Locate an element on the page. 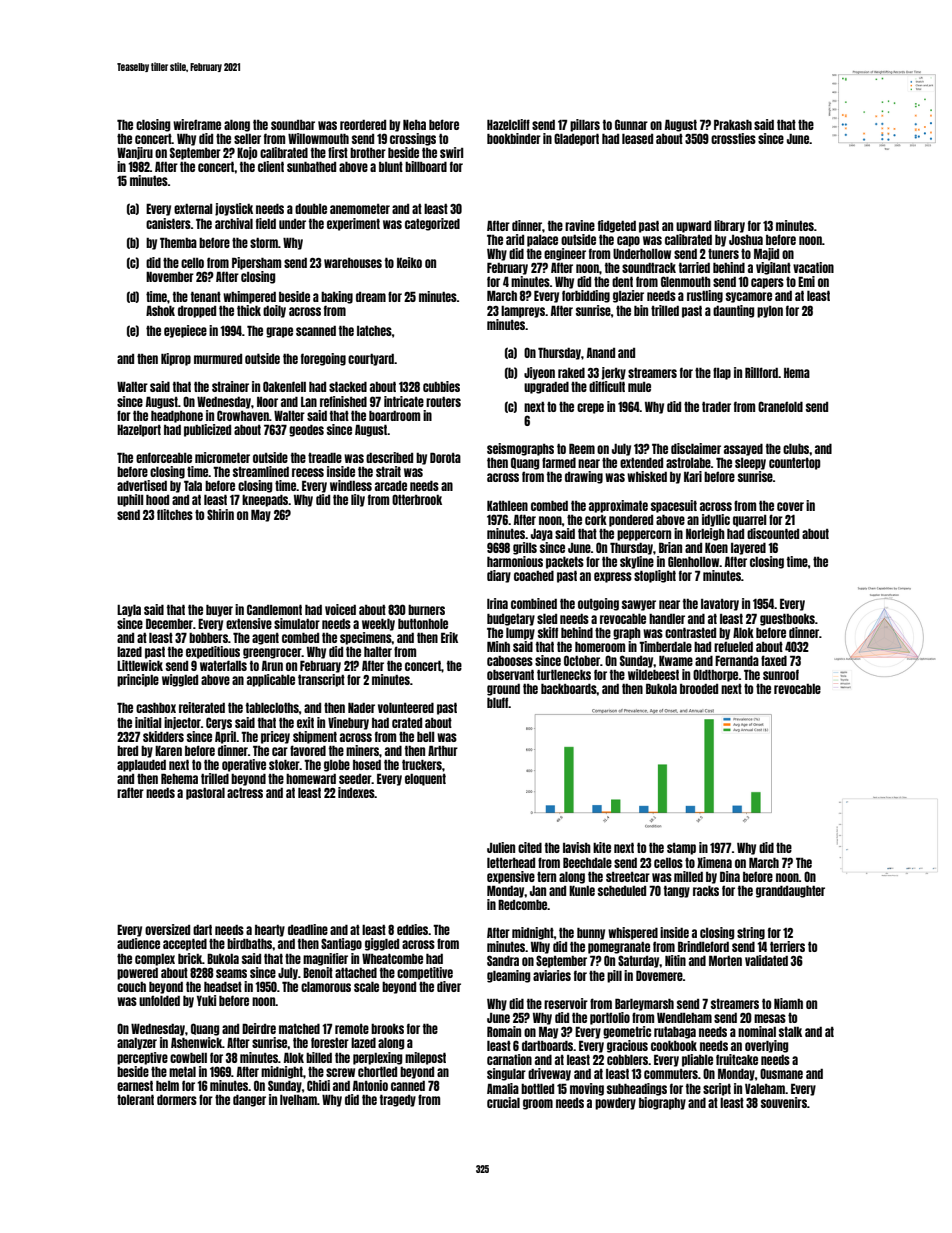 The width and height of the document is (952, 1233). field is located at coordinates (266, 223).
